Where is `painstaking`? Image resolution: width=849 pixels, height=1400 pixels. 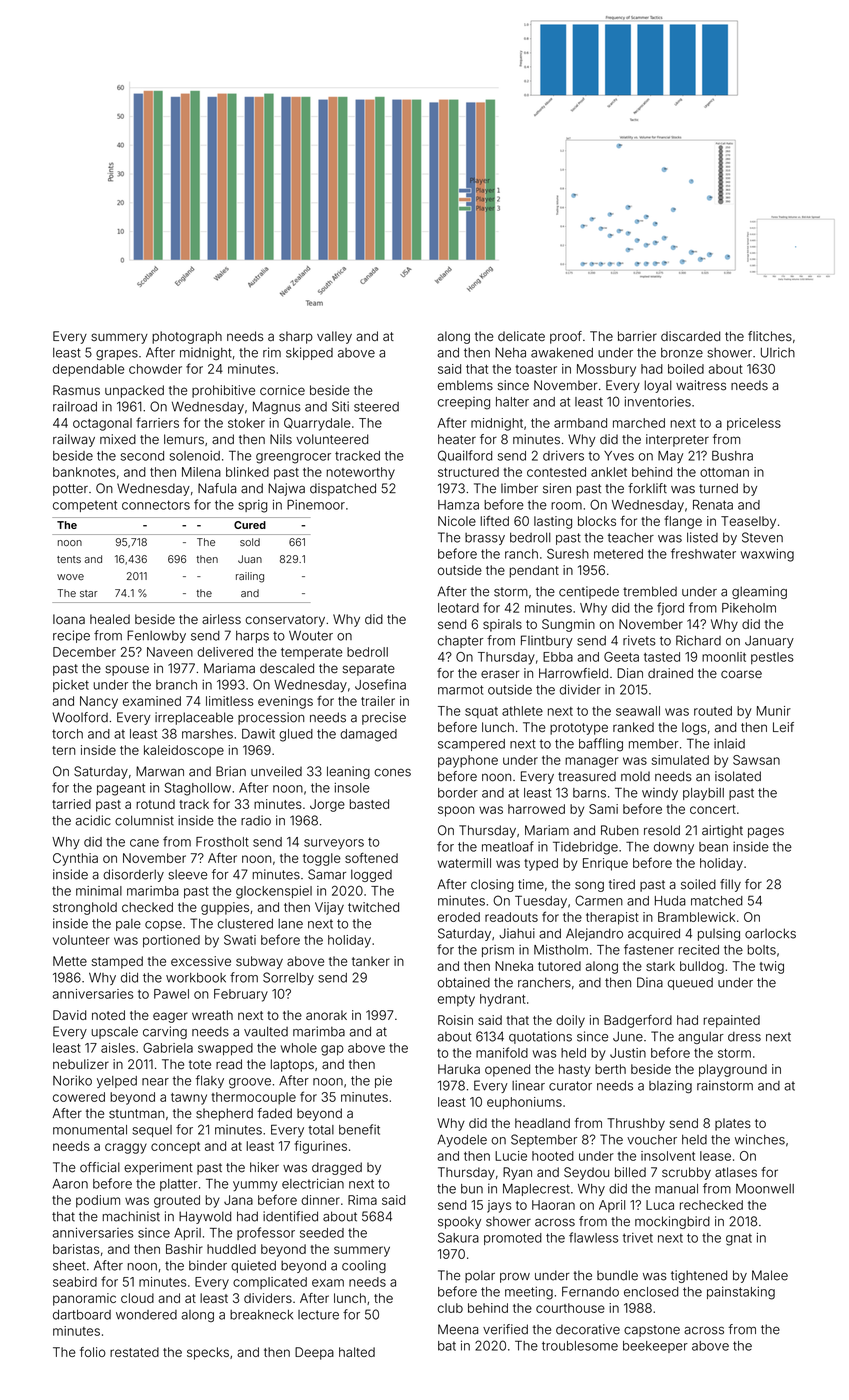
painstaking is located at coordinates (741, 1293).
